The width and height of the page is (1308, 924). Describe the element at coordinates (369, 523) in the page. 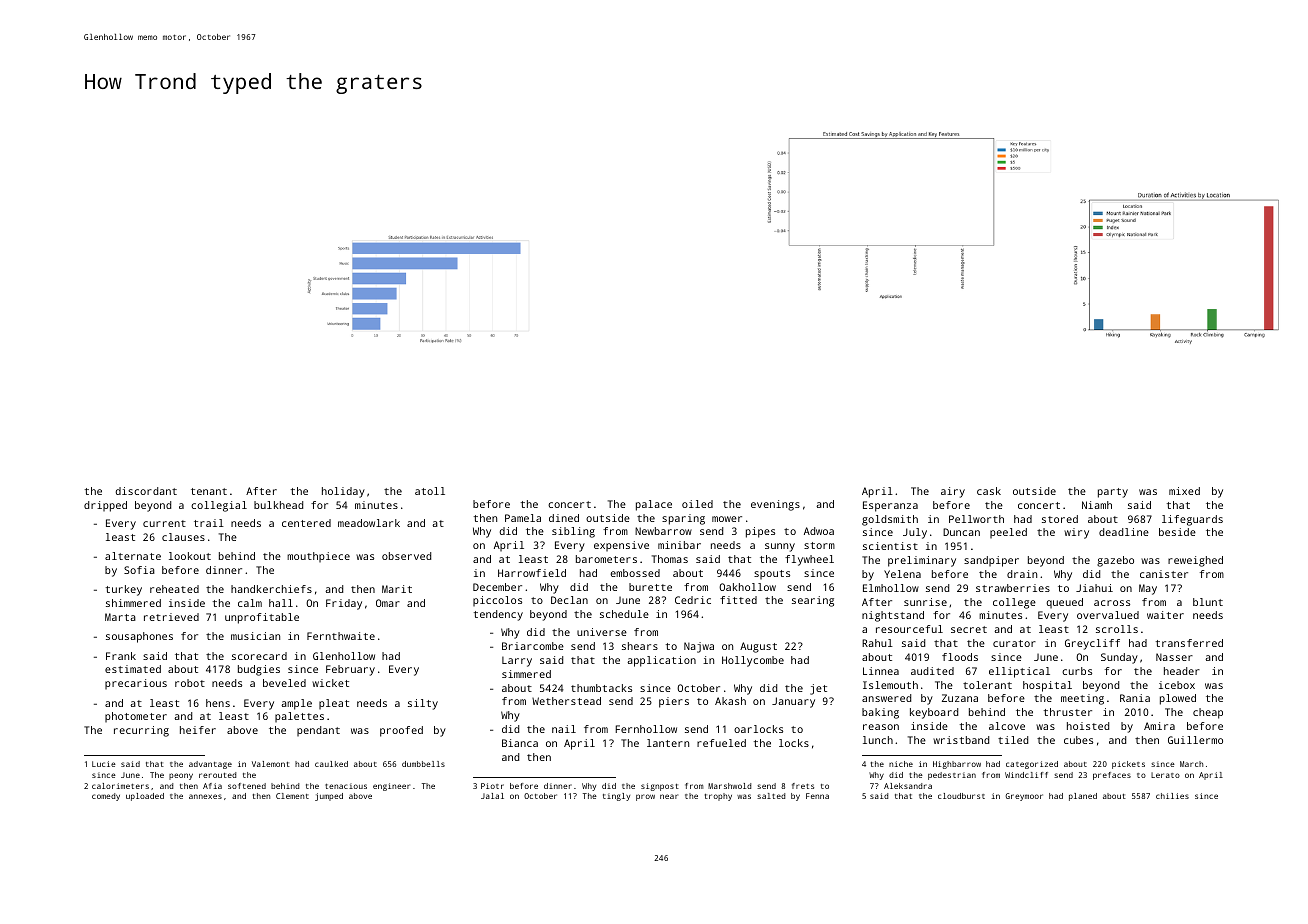

I see `meadowlark` at that location.
